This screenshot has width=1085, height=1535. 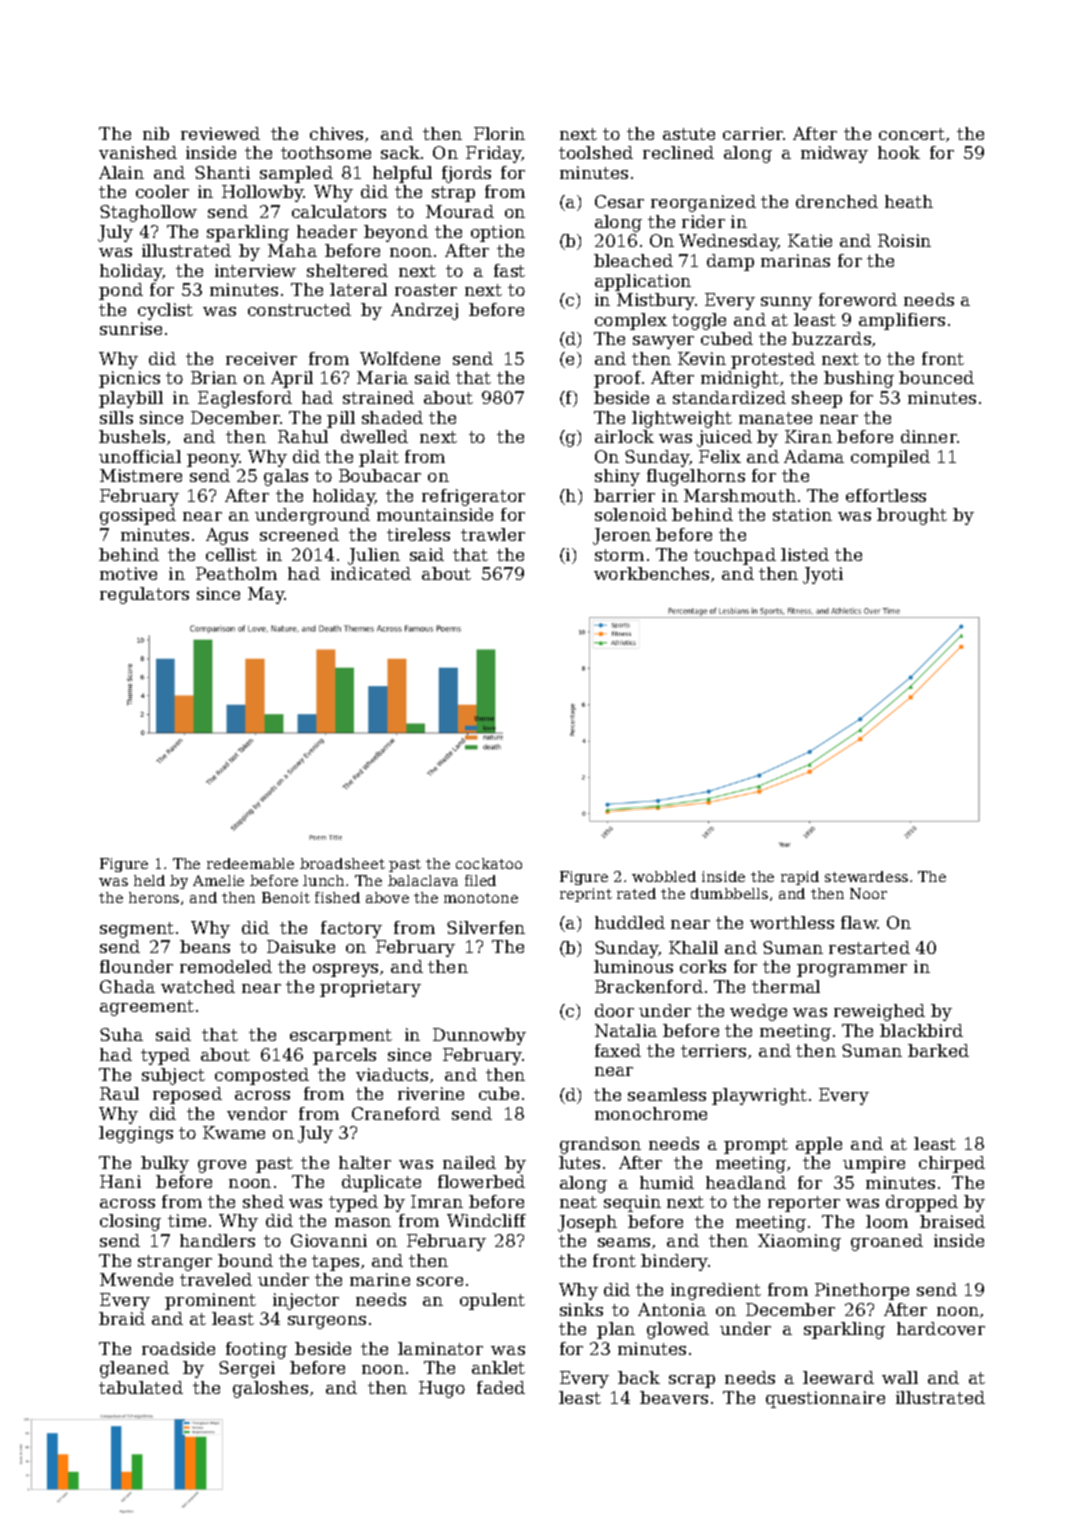 I want to click on back, so click(x=639, y=1377).
